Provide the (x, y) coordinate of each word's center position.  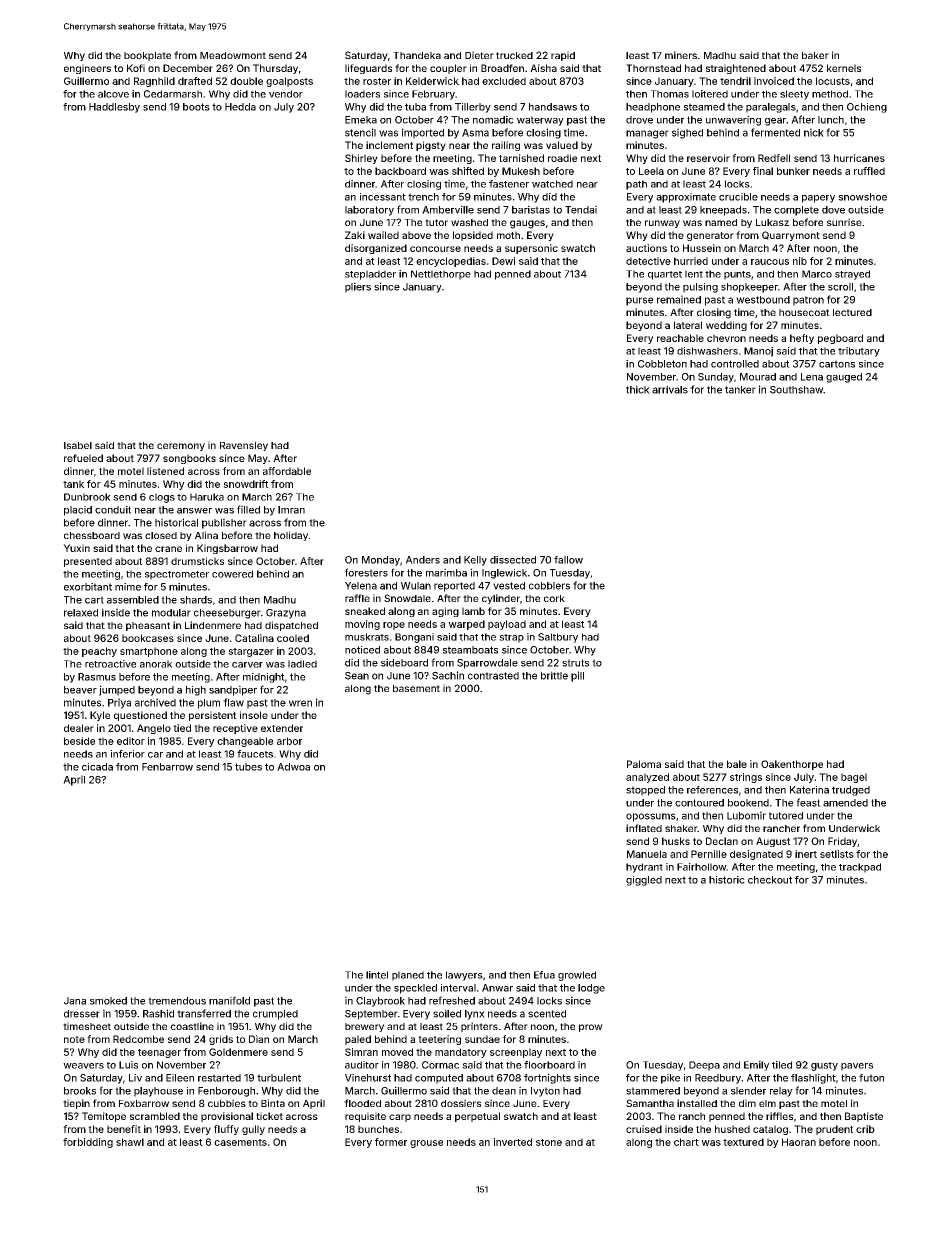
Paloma (644, 764)
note (74, 1039)
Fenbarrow (167, 767)
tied (182, 728)
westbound (763, 300)
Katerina (809, 790)
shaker (681, 828)
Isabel (78, 445)
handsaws (553, 107)
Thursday (275, 69)
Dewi (503, 261)
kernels (844, 68)
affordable (287, 471)
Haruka (207, 497)
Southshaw (796, 390)
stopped (645, 791)
